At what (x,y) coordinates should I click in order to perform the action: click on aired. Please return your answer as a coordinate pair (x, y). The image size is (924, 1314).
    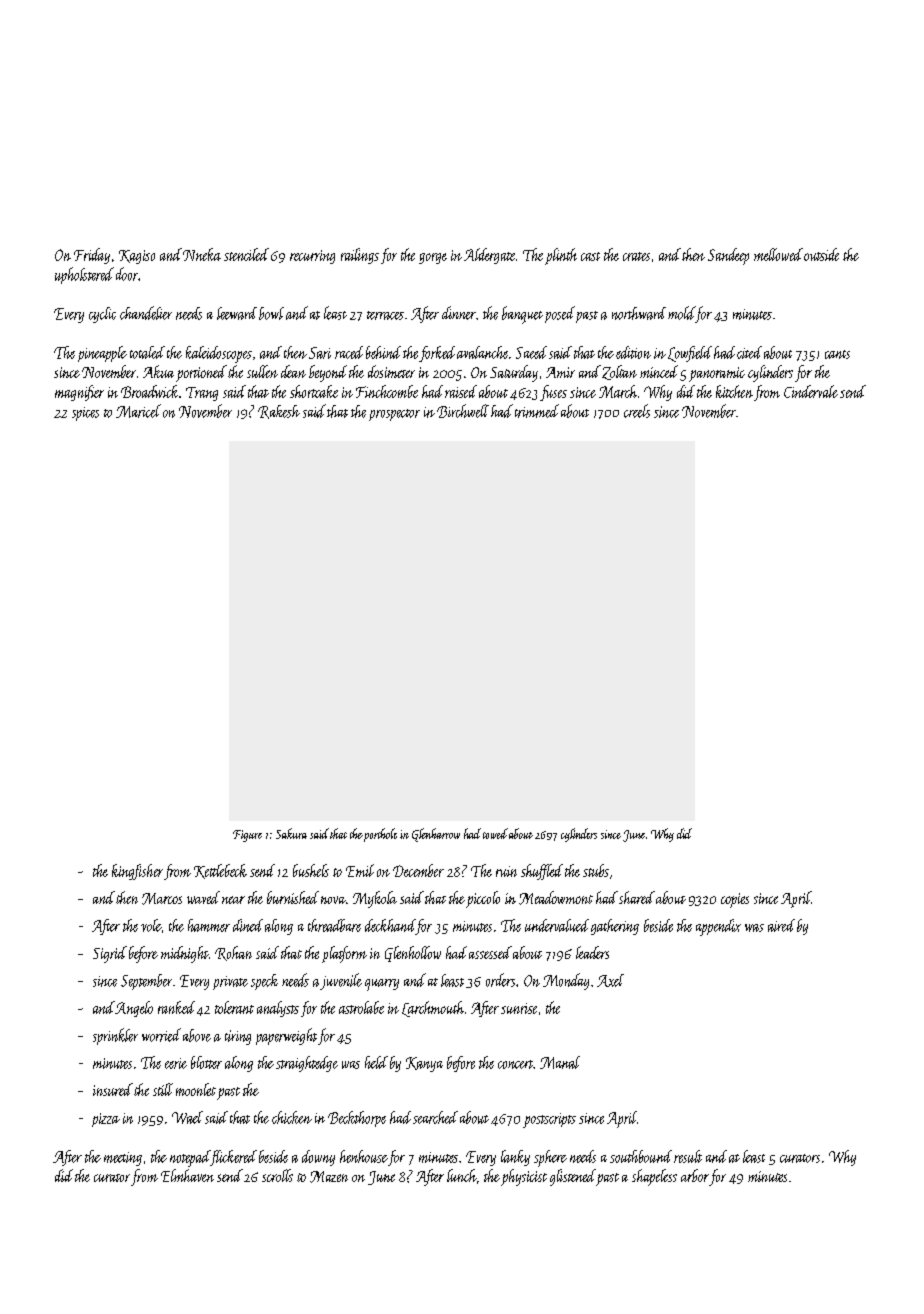
    Looking at the image, I should click on (781, 925).
